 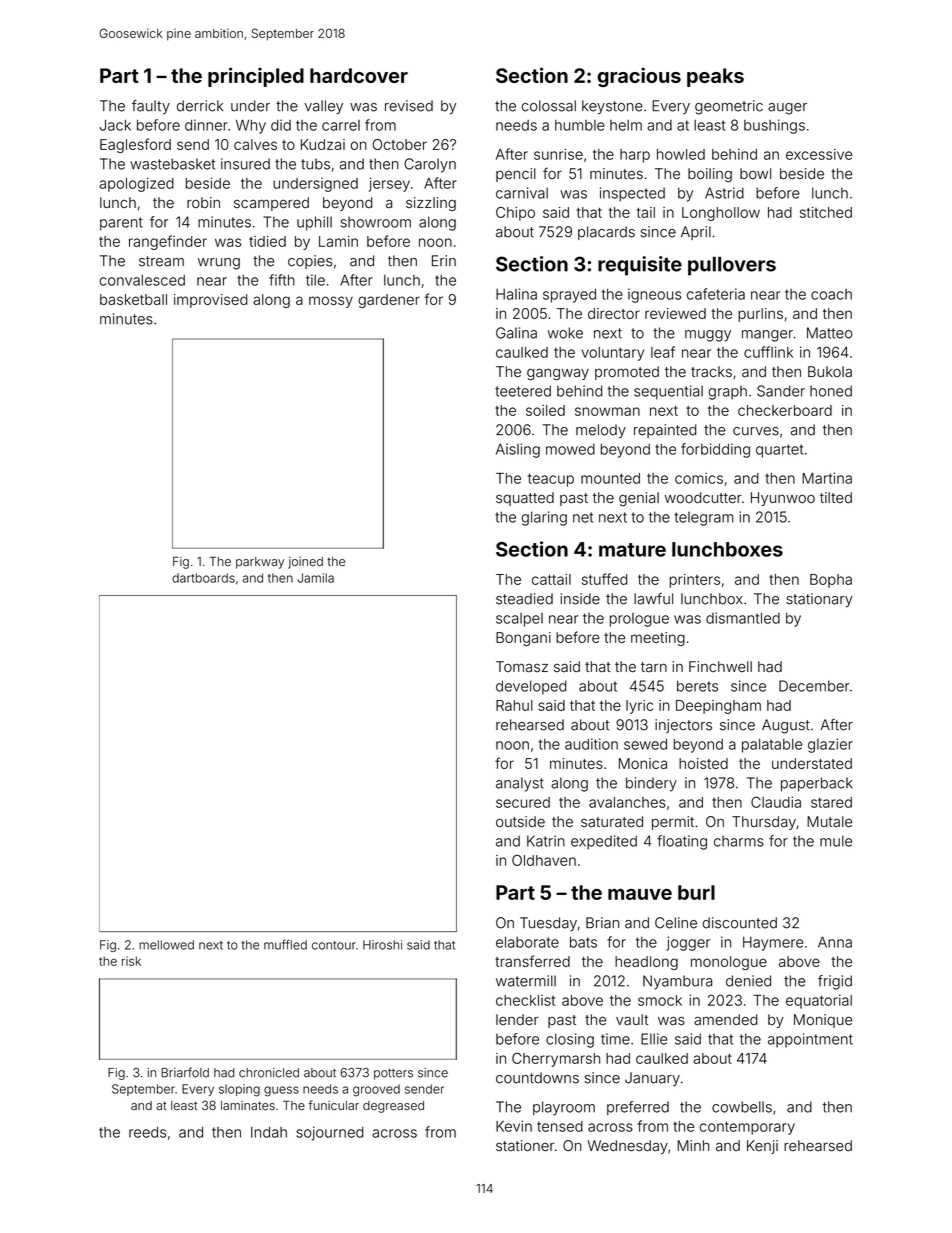 What do you see at coordinates (516, 175) in the screenshot?
I see `pencil` at bounding box center [516, 175].
